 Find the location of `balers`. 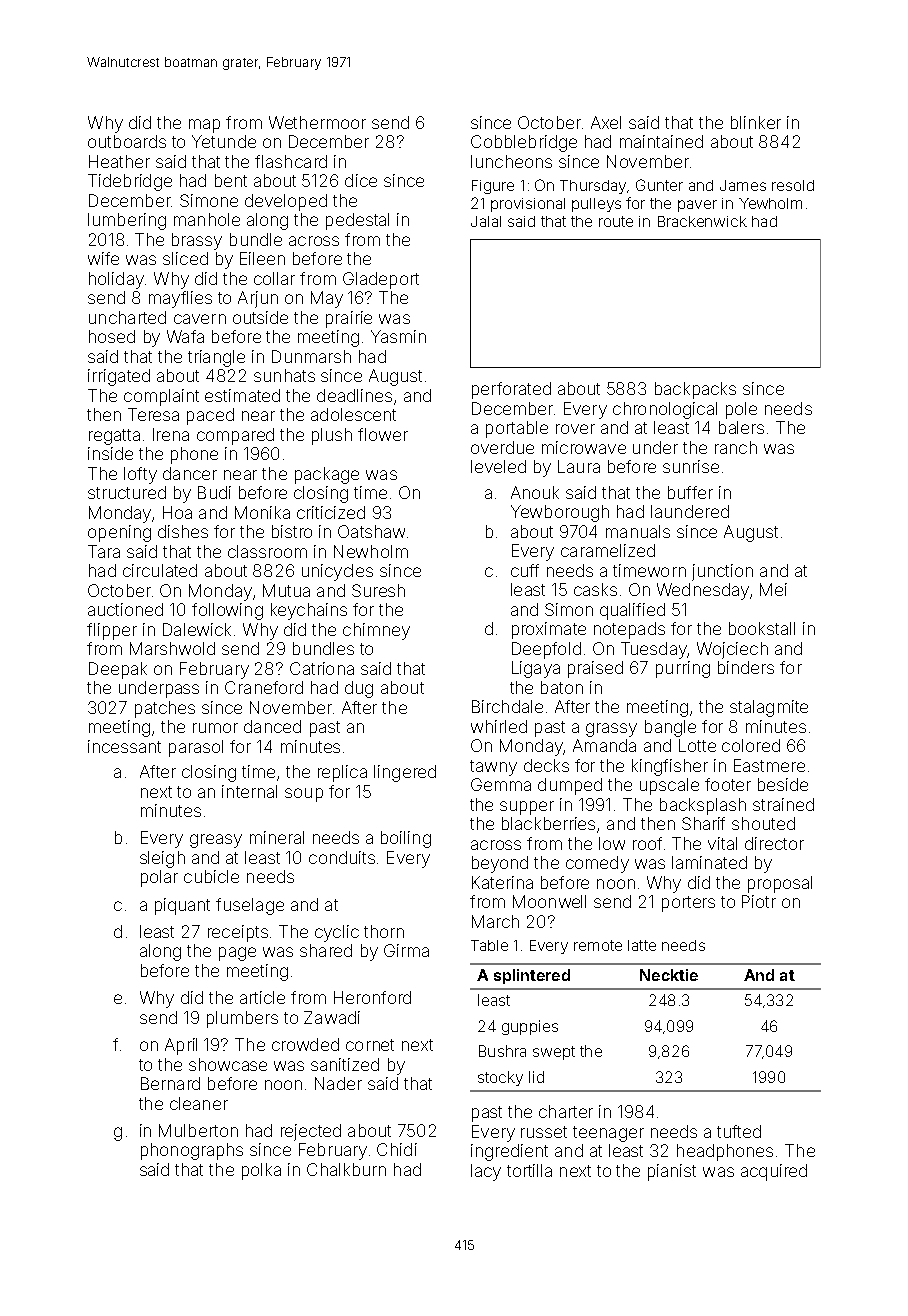

balers is located at coordinates (741, 427).
